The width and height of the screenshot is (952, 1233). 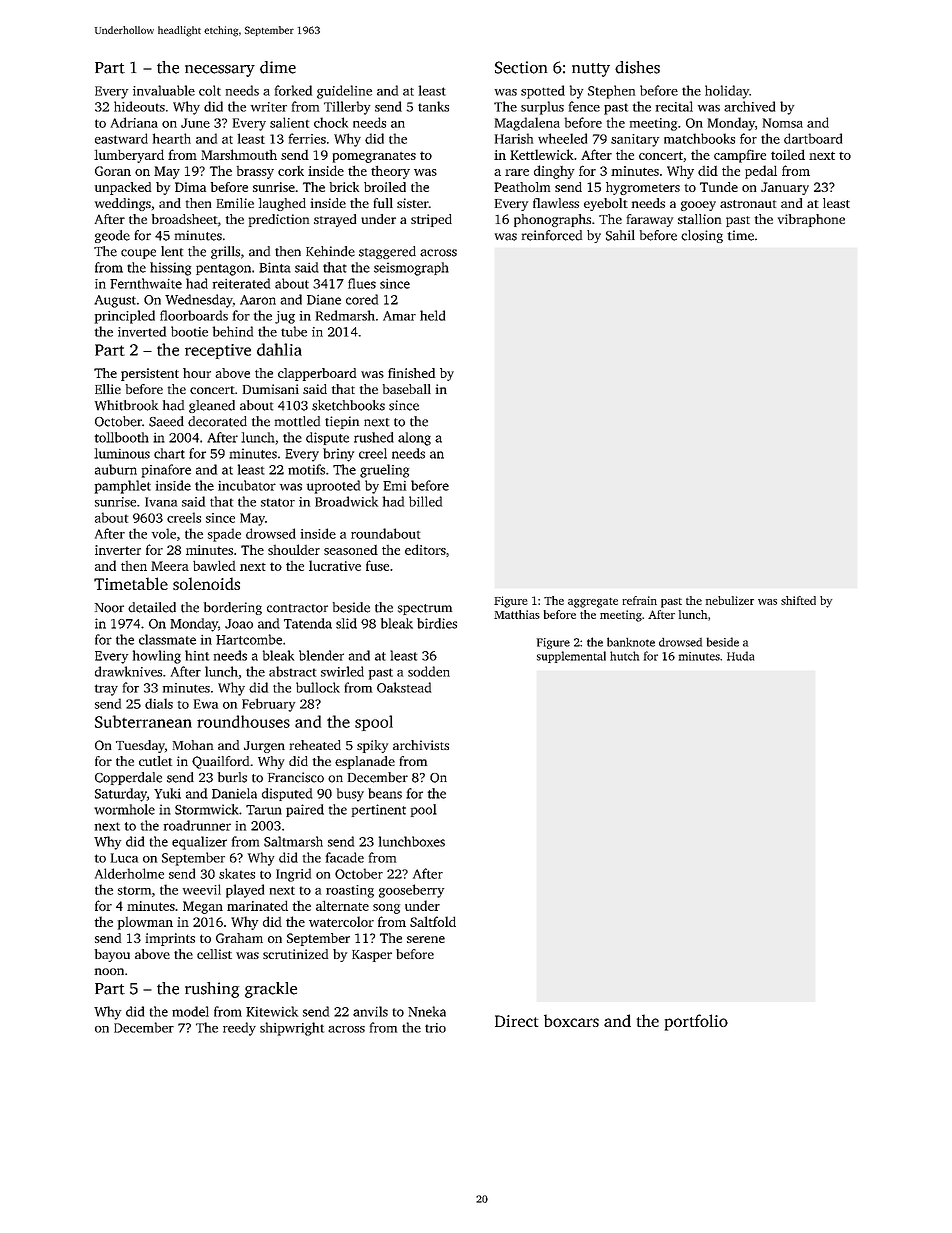 What do you see at coordinates (571, 657) in the screenshot?
I see `supplemental` at bounding box center [571, 657].
